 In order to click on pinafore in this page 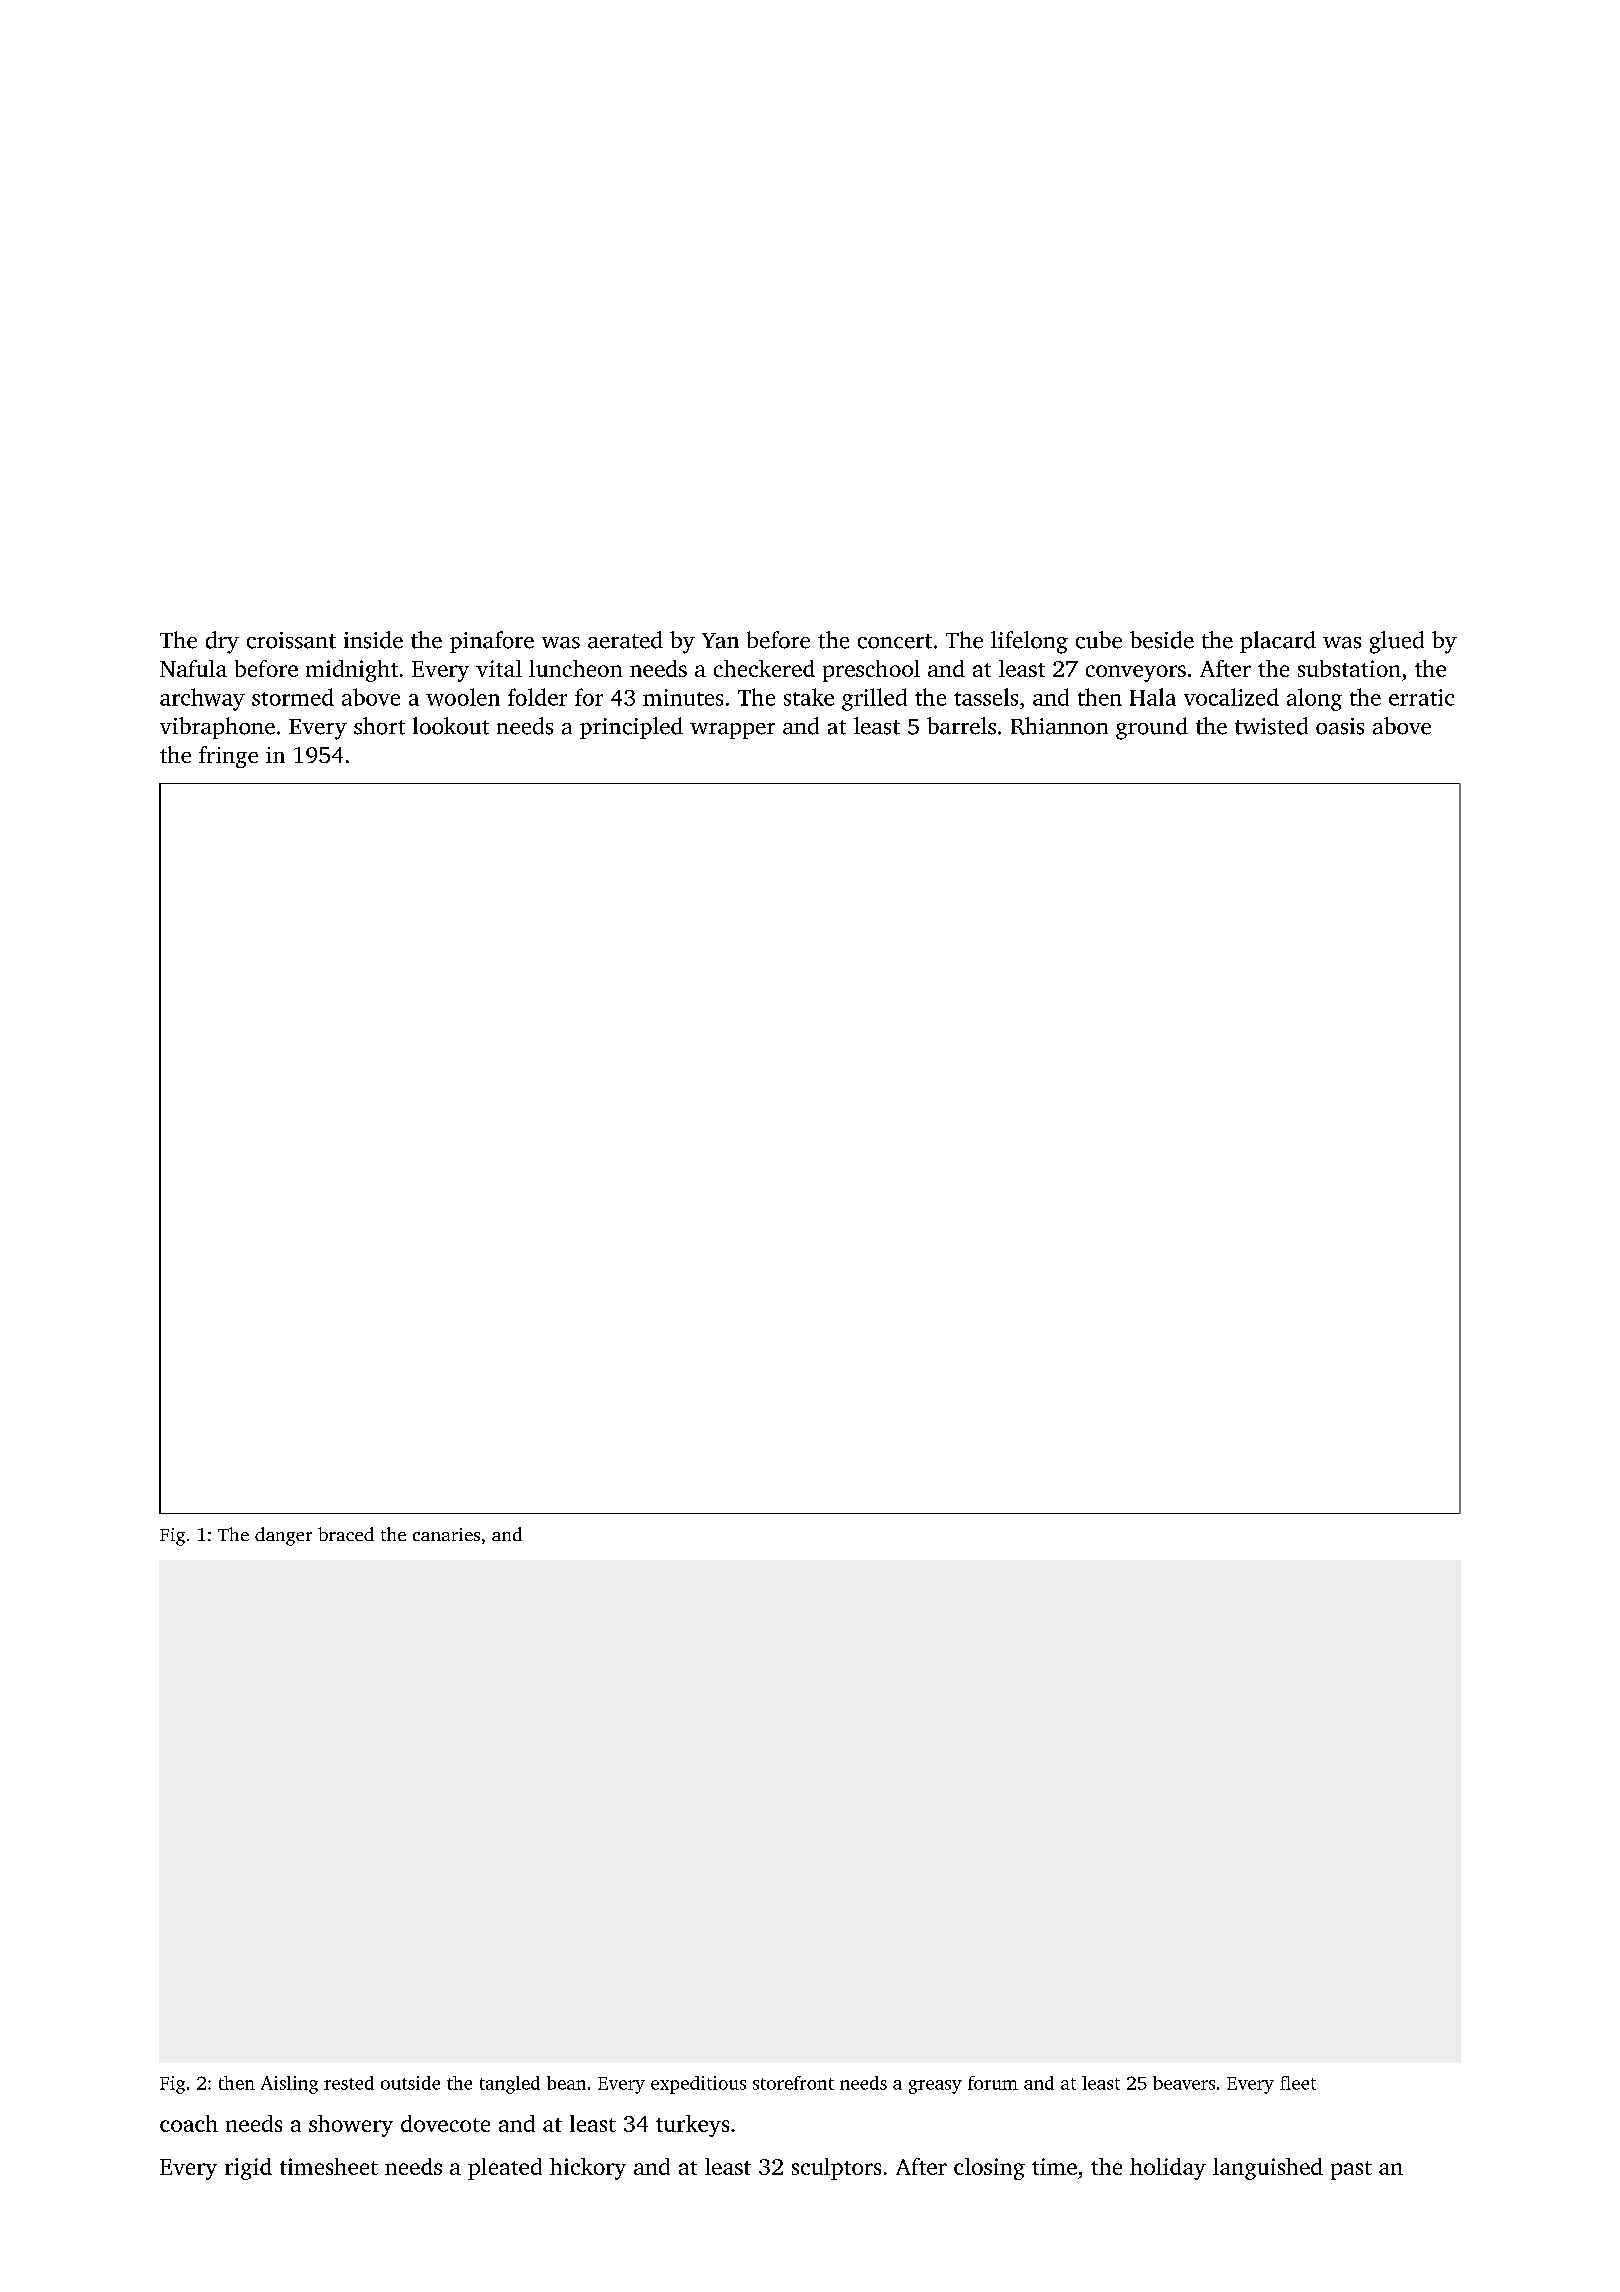, I will do `click(492, 642)`.
